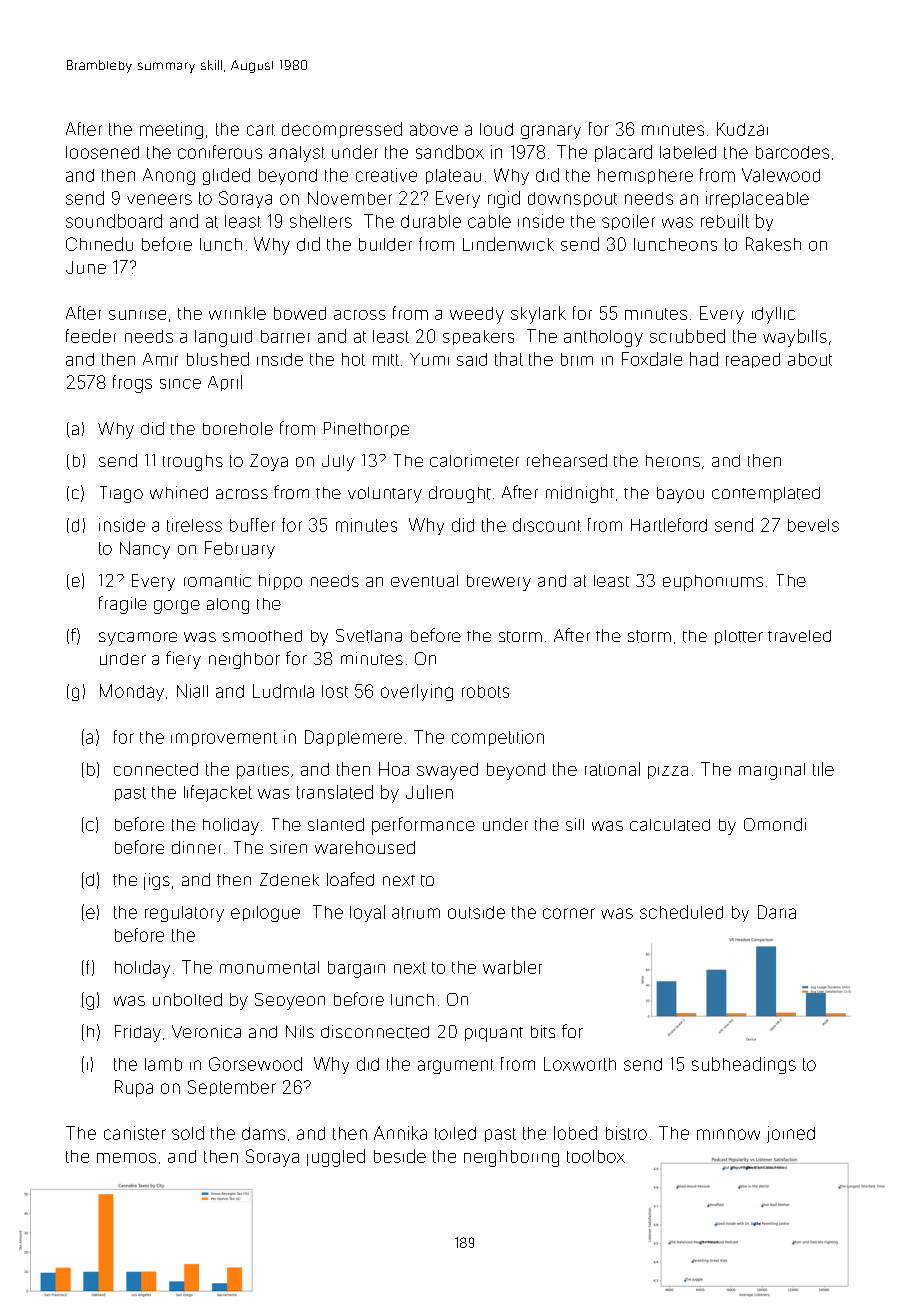 Image resolution: width=908 pixels, height=1316 pixels. I want to click on Julien, so click(429, 792).
